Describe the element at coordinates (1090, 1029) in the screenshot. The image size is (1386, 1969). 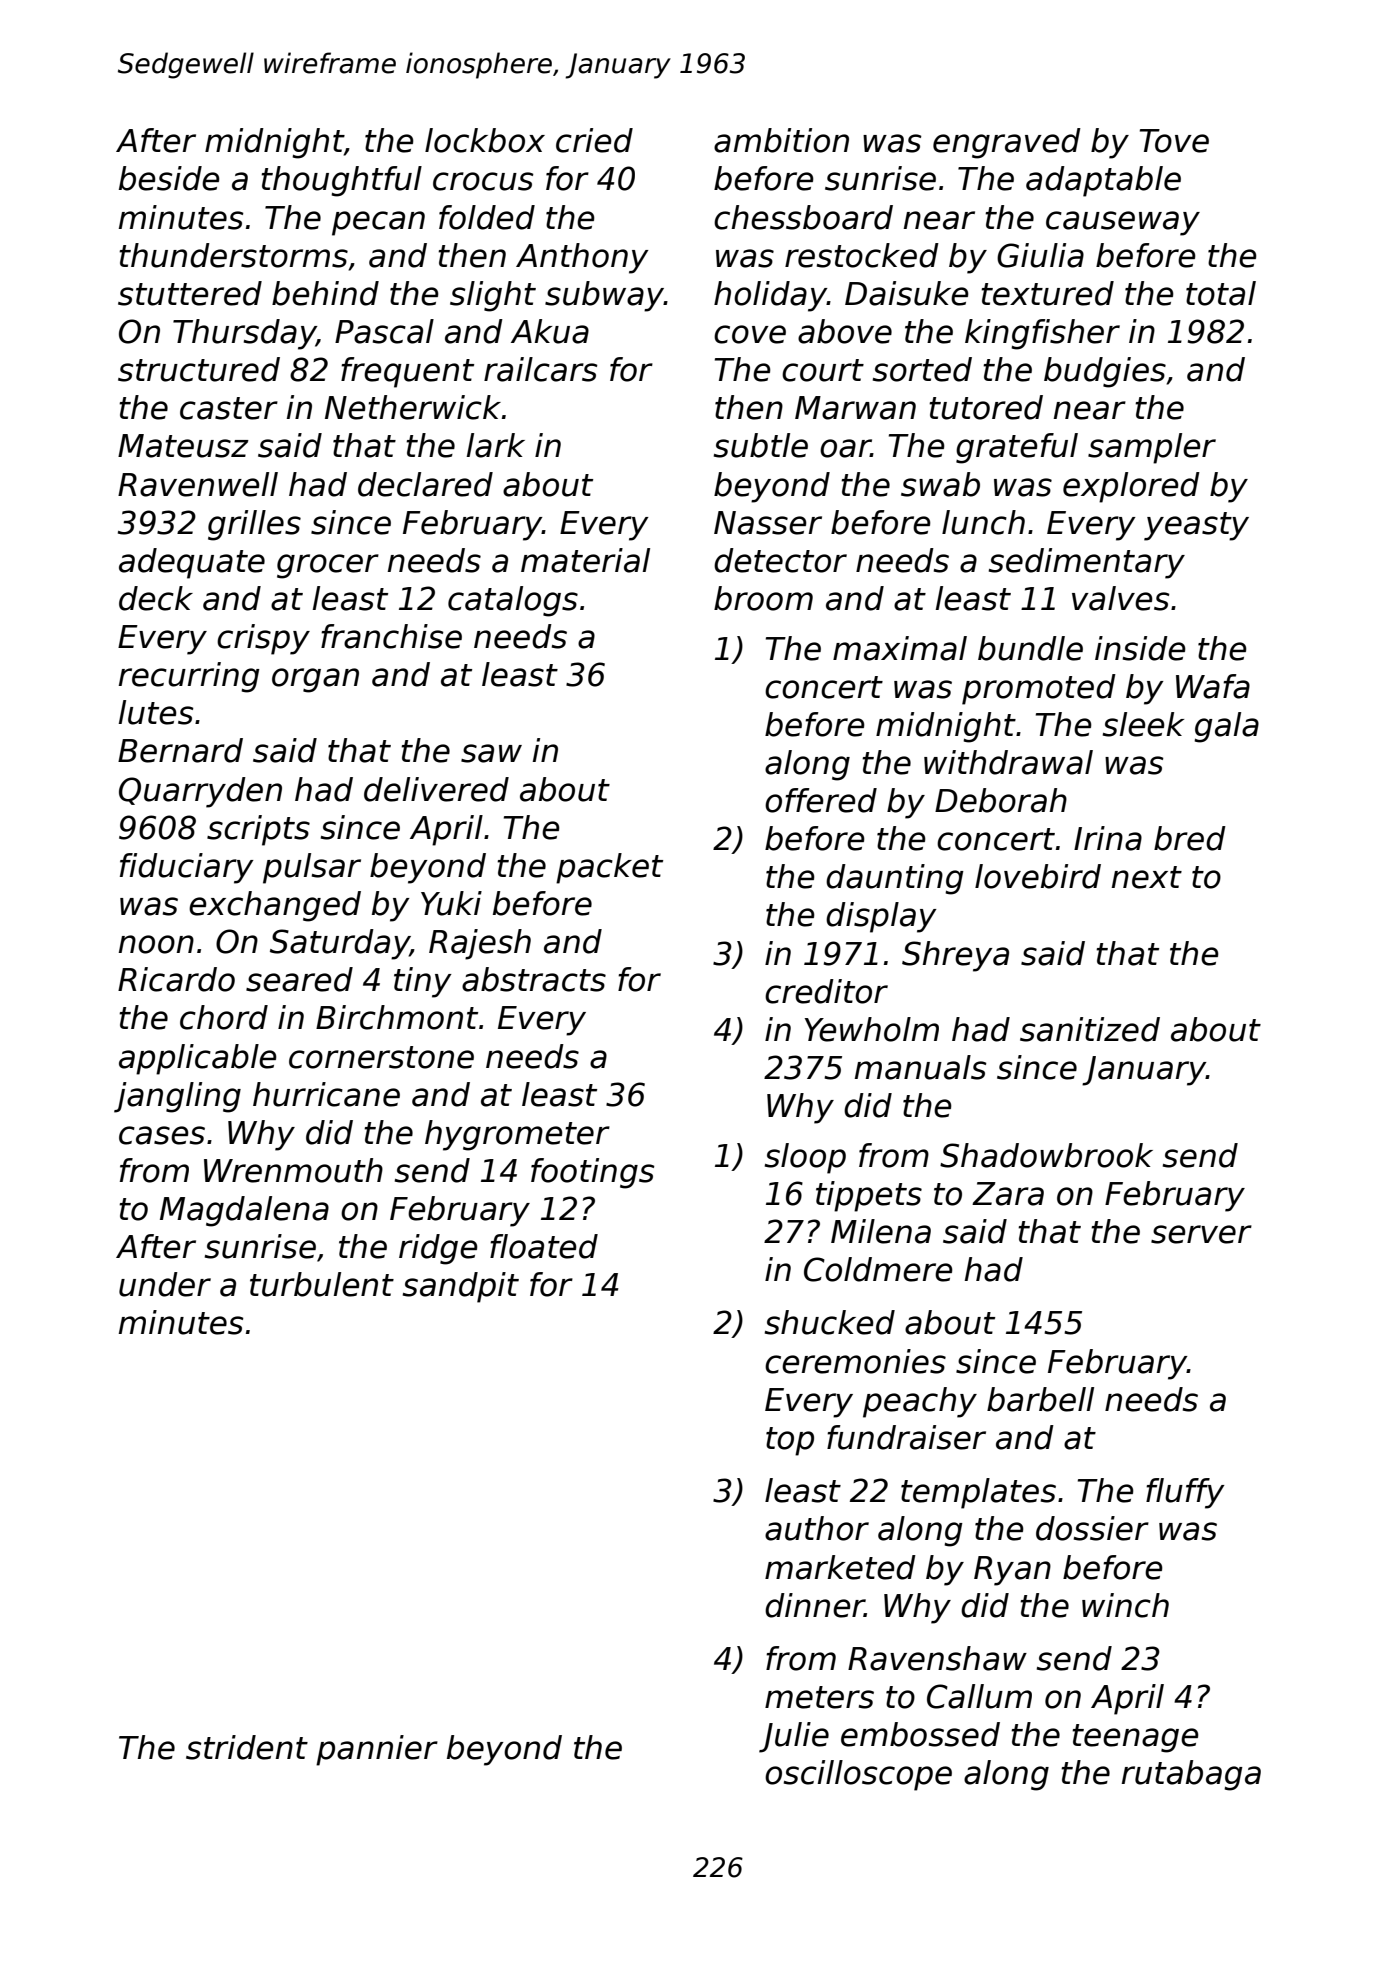
I see `sanitized` at that location.
